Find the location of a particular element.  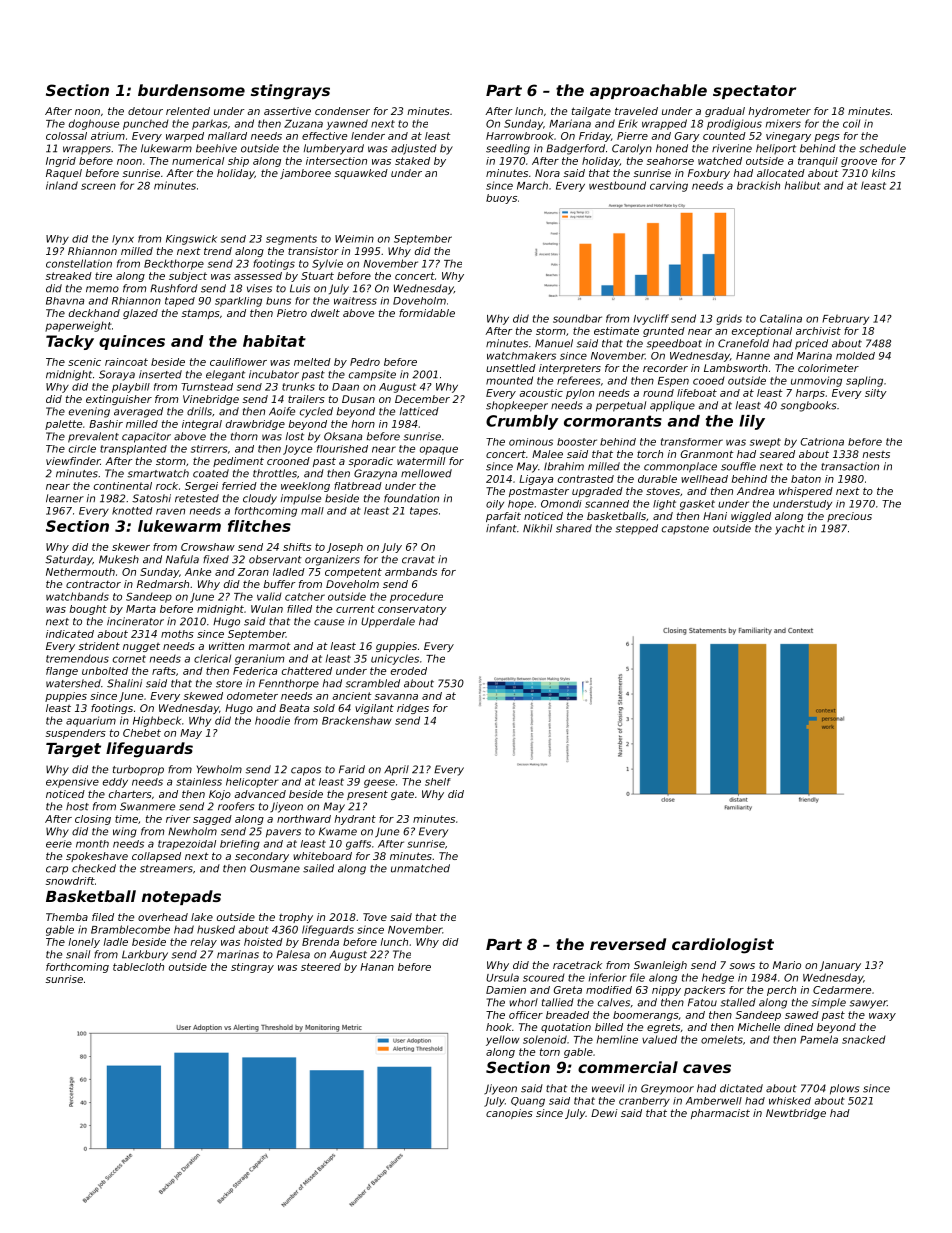

Oksana is located at coordinates (343, 436).
